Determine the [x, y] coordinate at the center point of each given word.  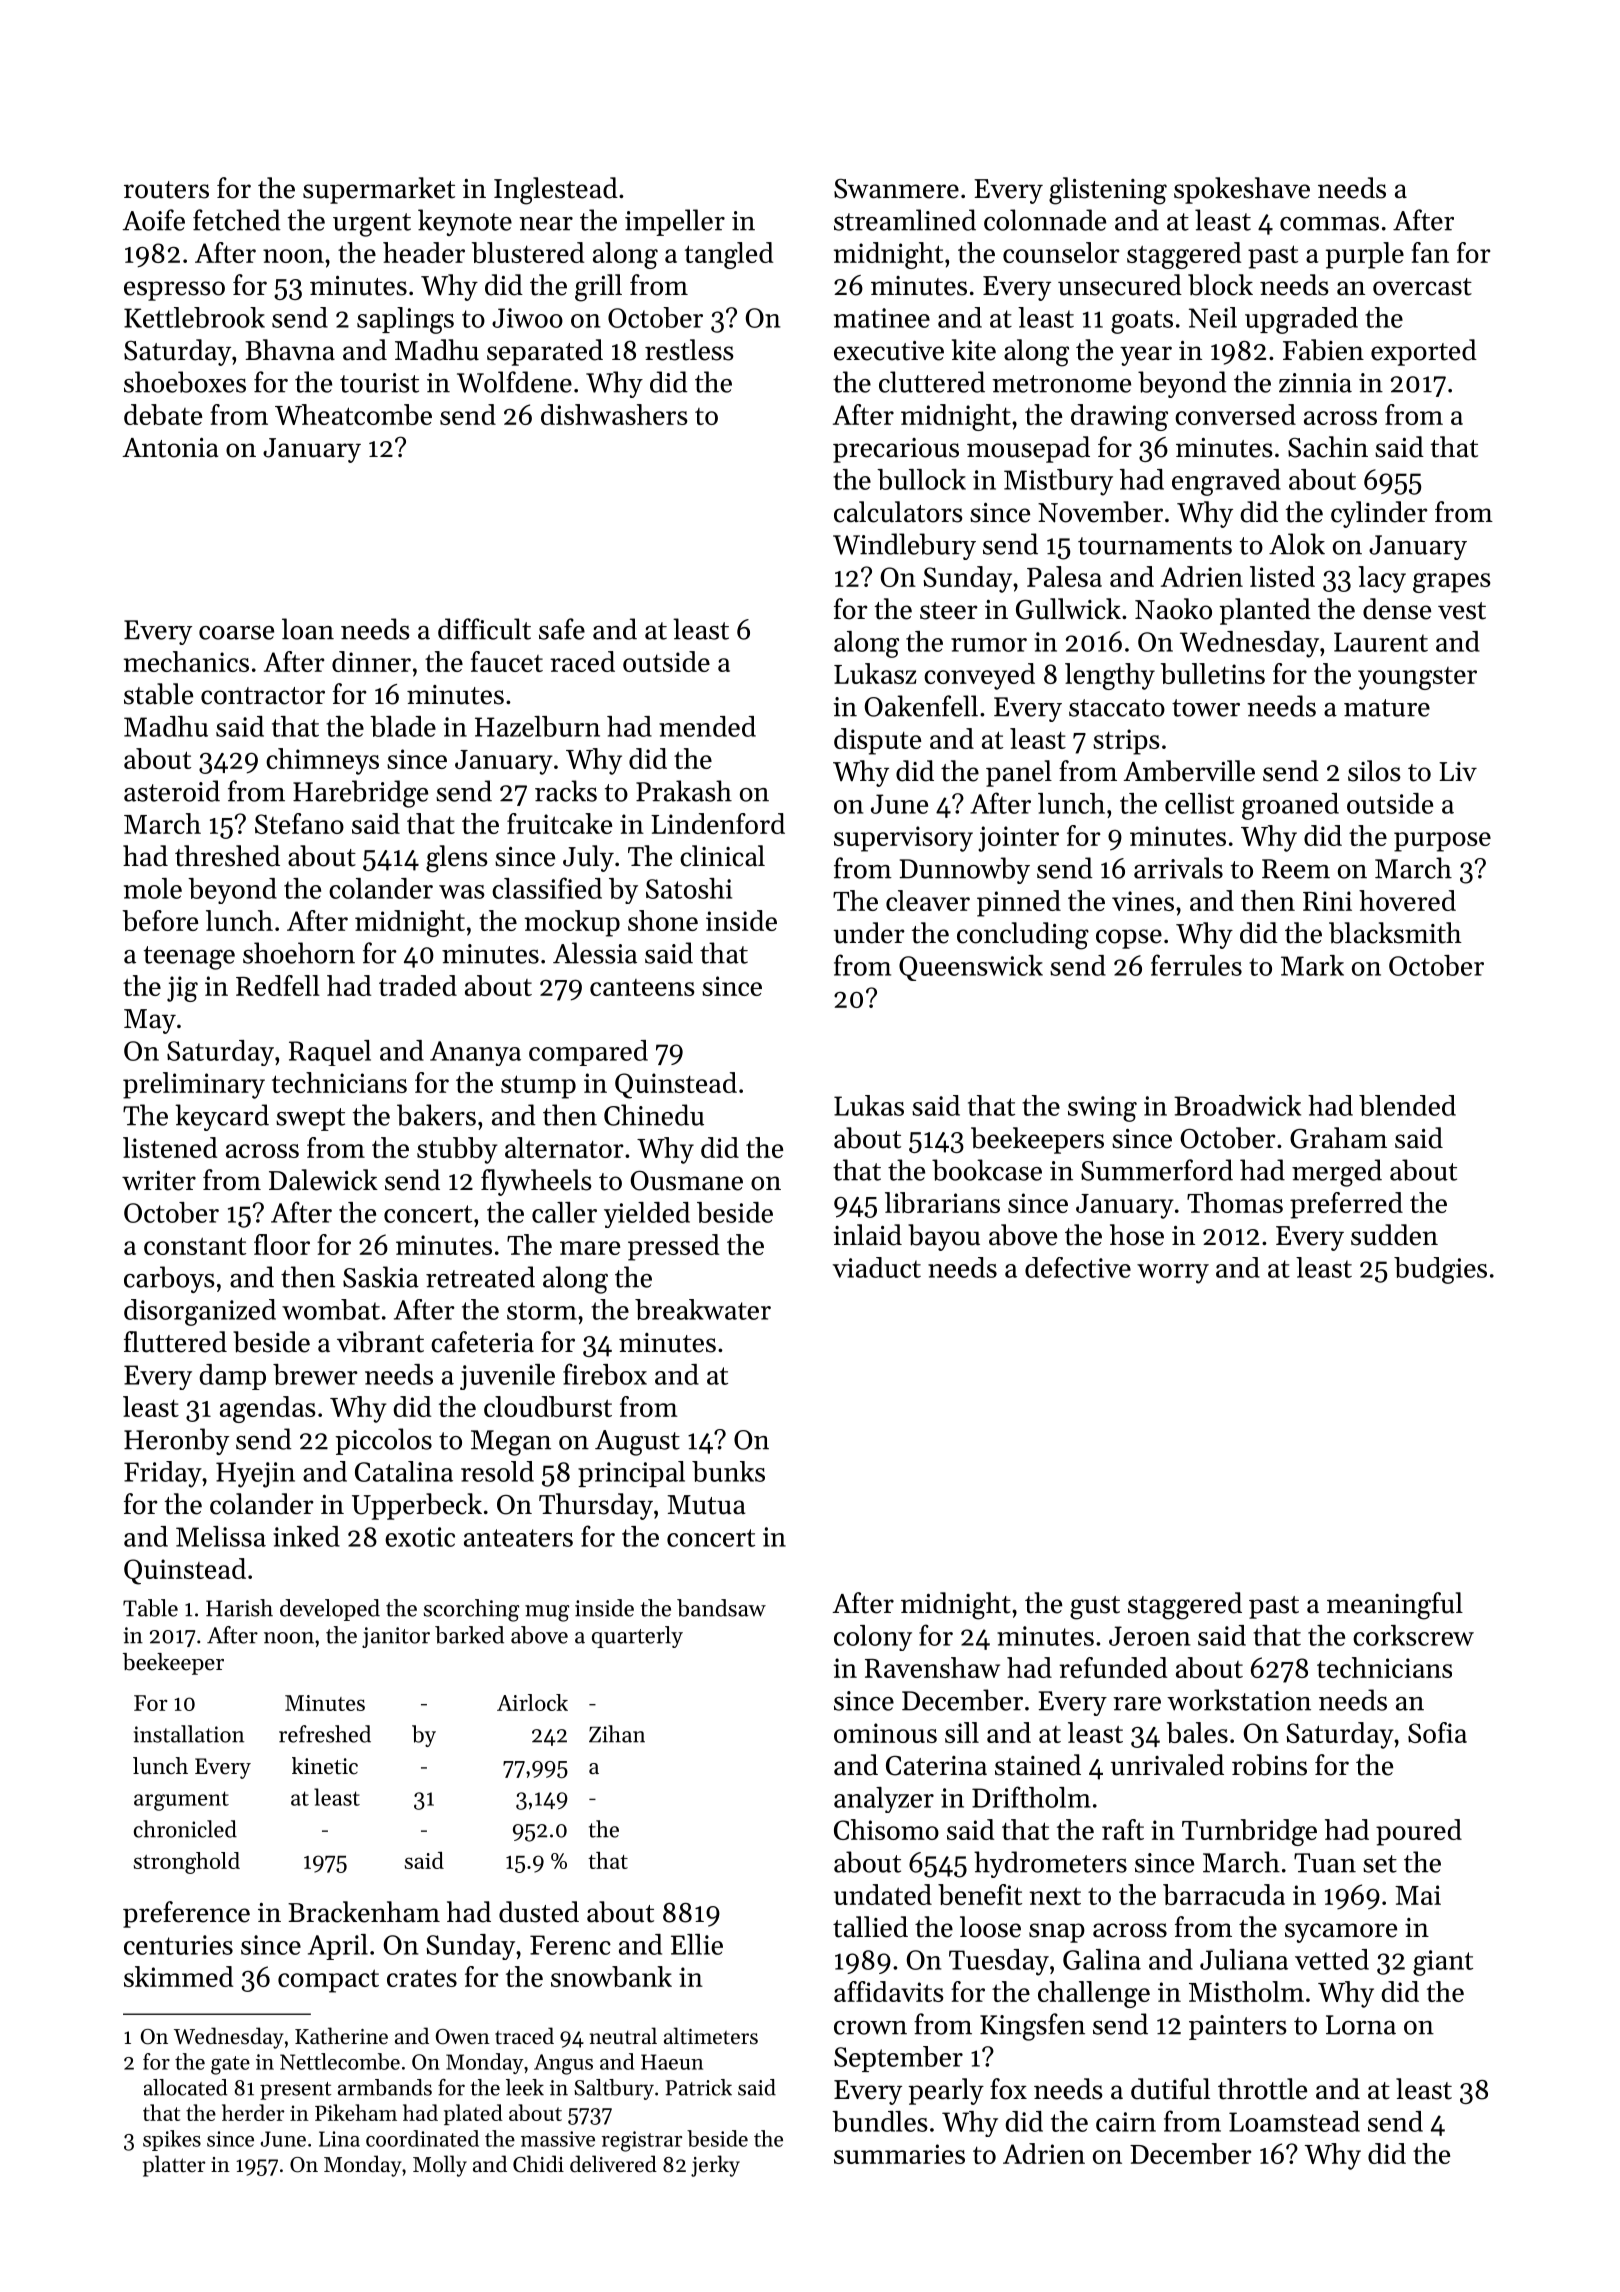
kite [974, 350]
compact [328, 1981]
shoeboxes [185, 382]
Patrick [698, 2087]
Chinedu [654, 1115]
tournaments [1155, 546]
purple [1365, 255]
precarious [896, 450]
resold [497, 1471]
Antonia [170, 448]
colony [873, 1638]
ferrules [1196, 965]
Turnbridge [1249, 1832]
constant [195, 1246]
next [1055, 1896]
